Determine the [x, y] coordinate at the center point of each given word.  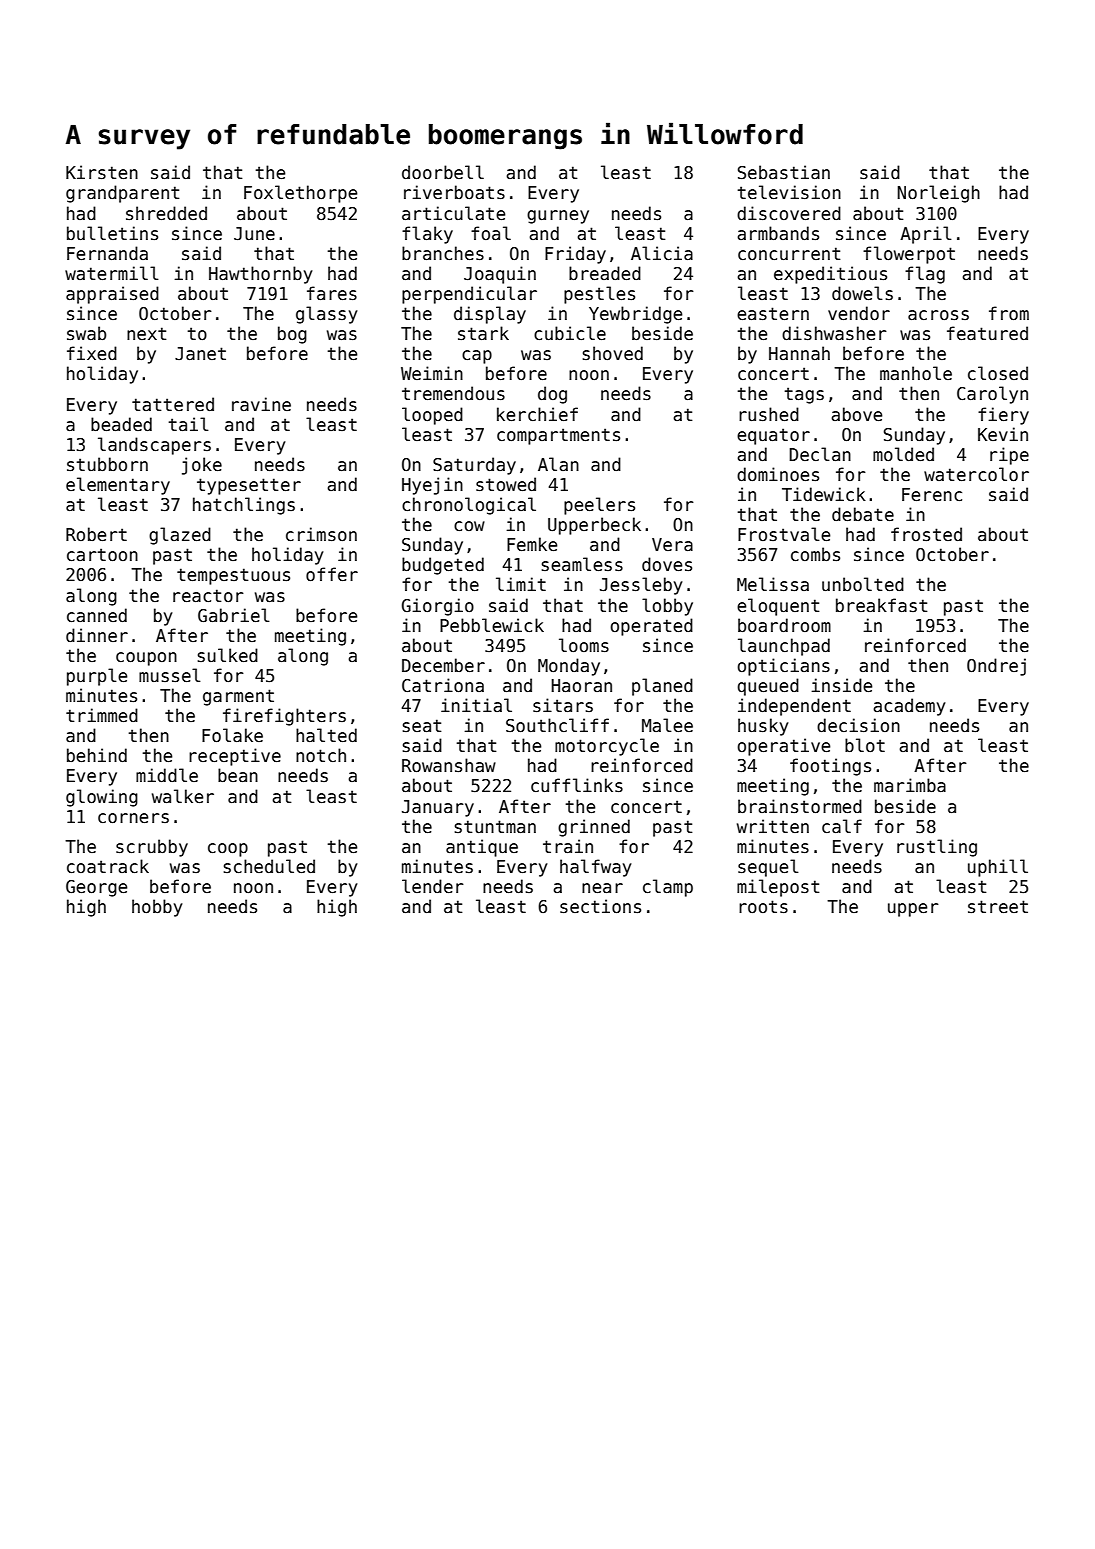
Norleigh [939, 194]
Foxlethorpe [300, 194]
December [443, 665]
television [789, 192]
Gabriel [234, 615]
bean [238, 775]
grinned [594, 828]
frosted [926, 534]
